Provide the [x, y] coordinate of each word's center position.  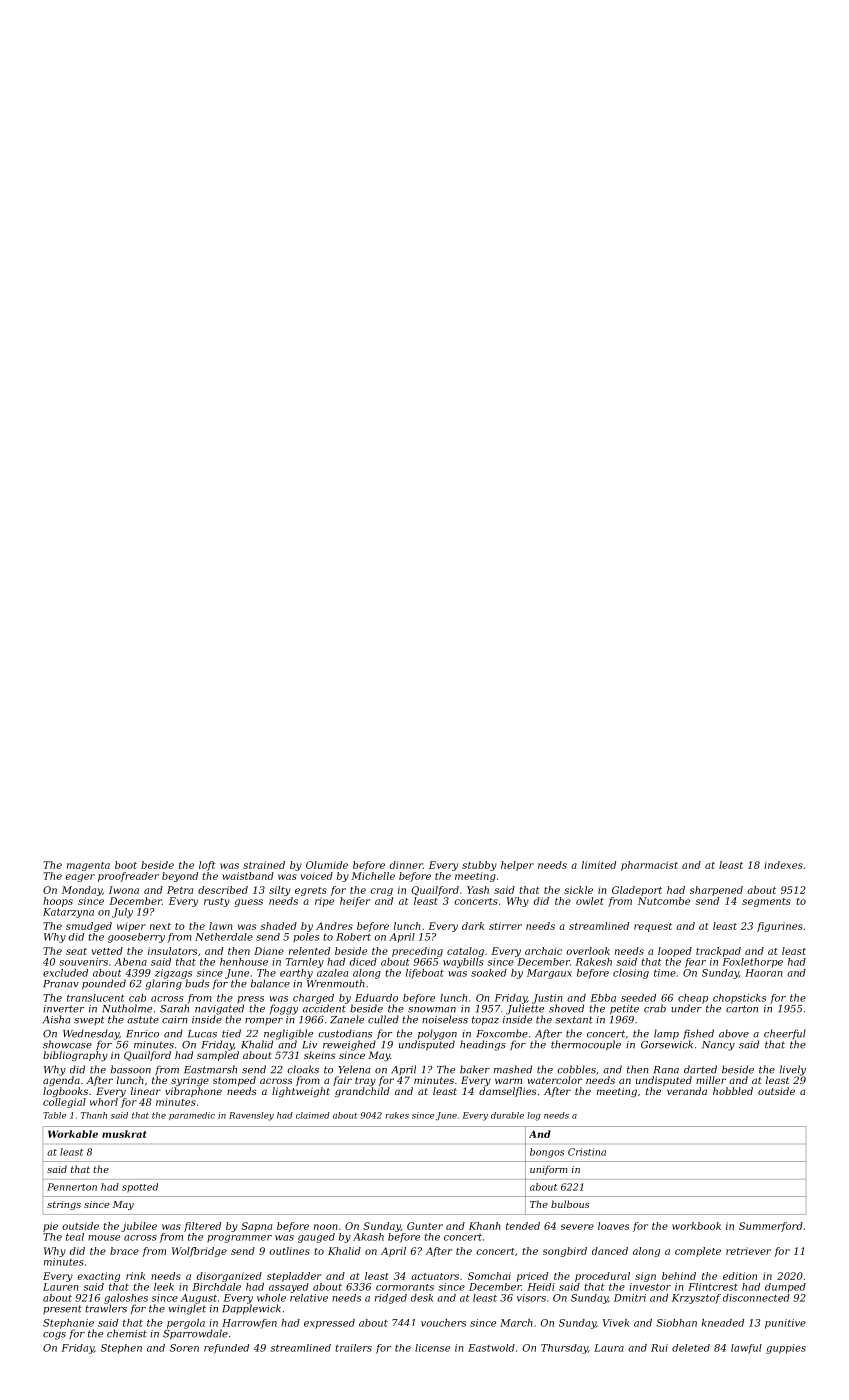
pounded [104, 984]
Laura [609, 1348]
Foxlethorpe [752, 963]
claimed [313, 1115]
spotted [140, 1188]
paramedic [192, 1116]
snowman [432, 1010]
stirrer [505, 926]
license [432, 1348]
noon [326, 1227]
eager [80, 878]
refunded [226, 1349]
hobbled [733, 1091]
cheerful [785, 1034]
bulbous [570, 1204]
